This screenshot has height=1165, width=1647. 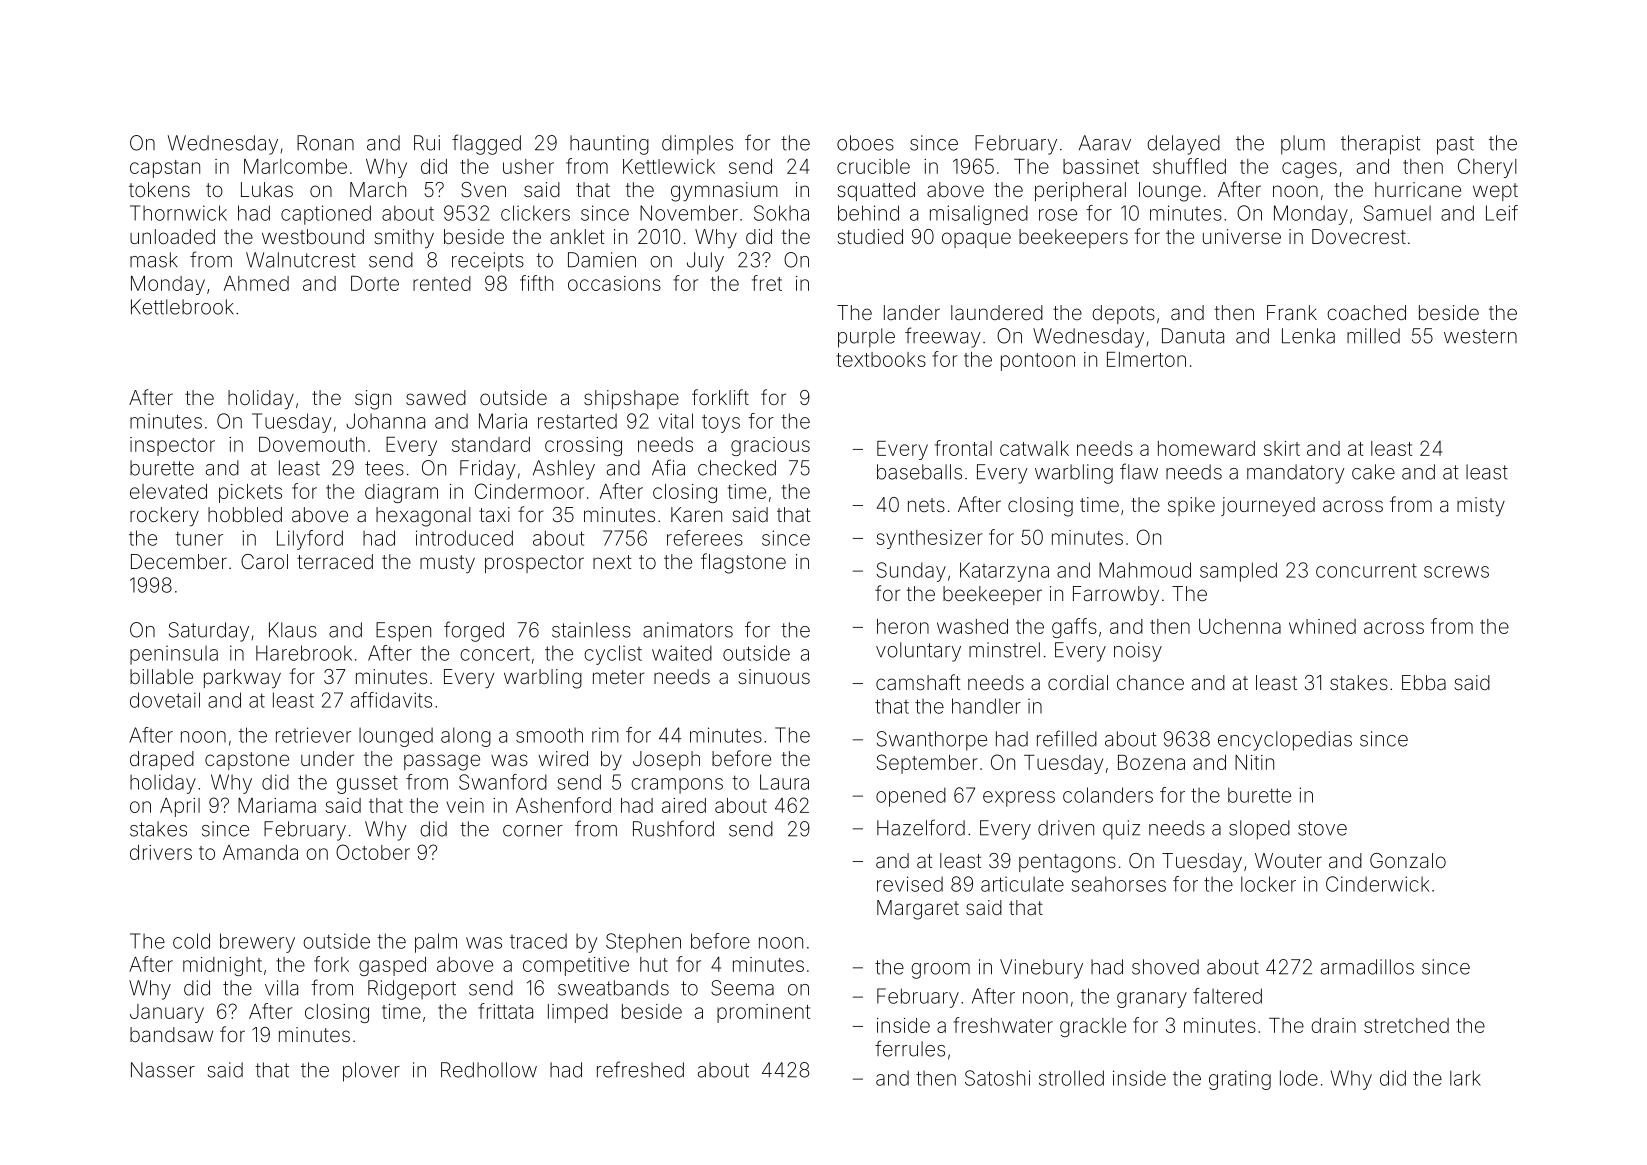 What do you see at coordinates (1150, 682) in the screenshot?
I see `chance` at bounding box center [1150, 682].
